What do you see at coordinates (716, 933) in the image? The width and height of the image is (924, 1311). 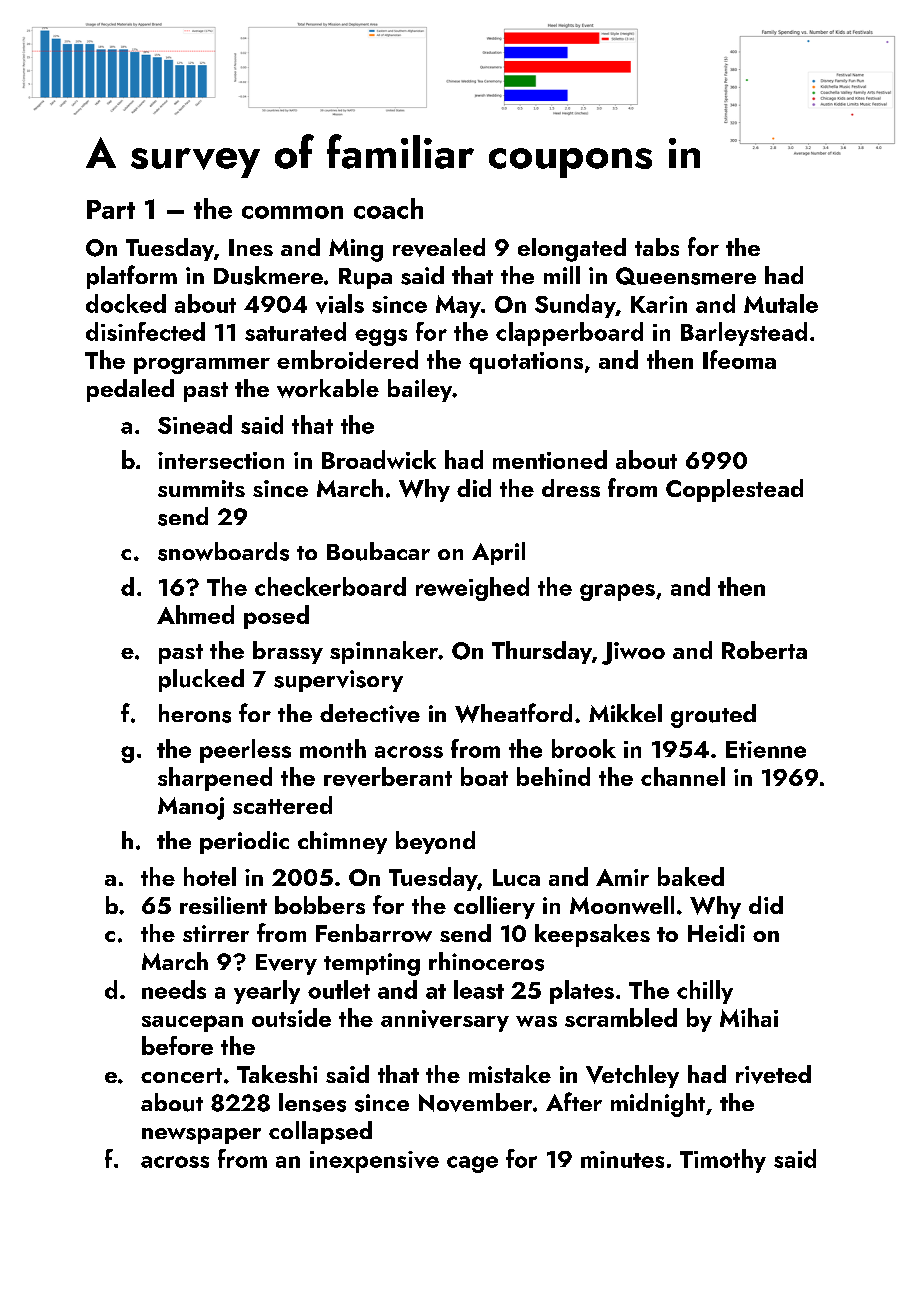 I see `Heidi` at bounding box center [716, 933].
